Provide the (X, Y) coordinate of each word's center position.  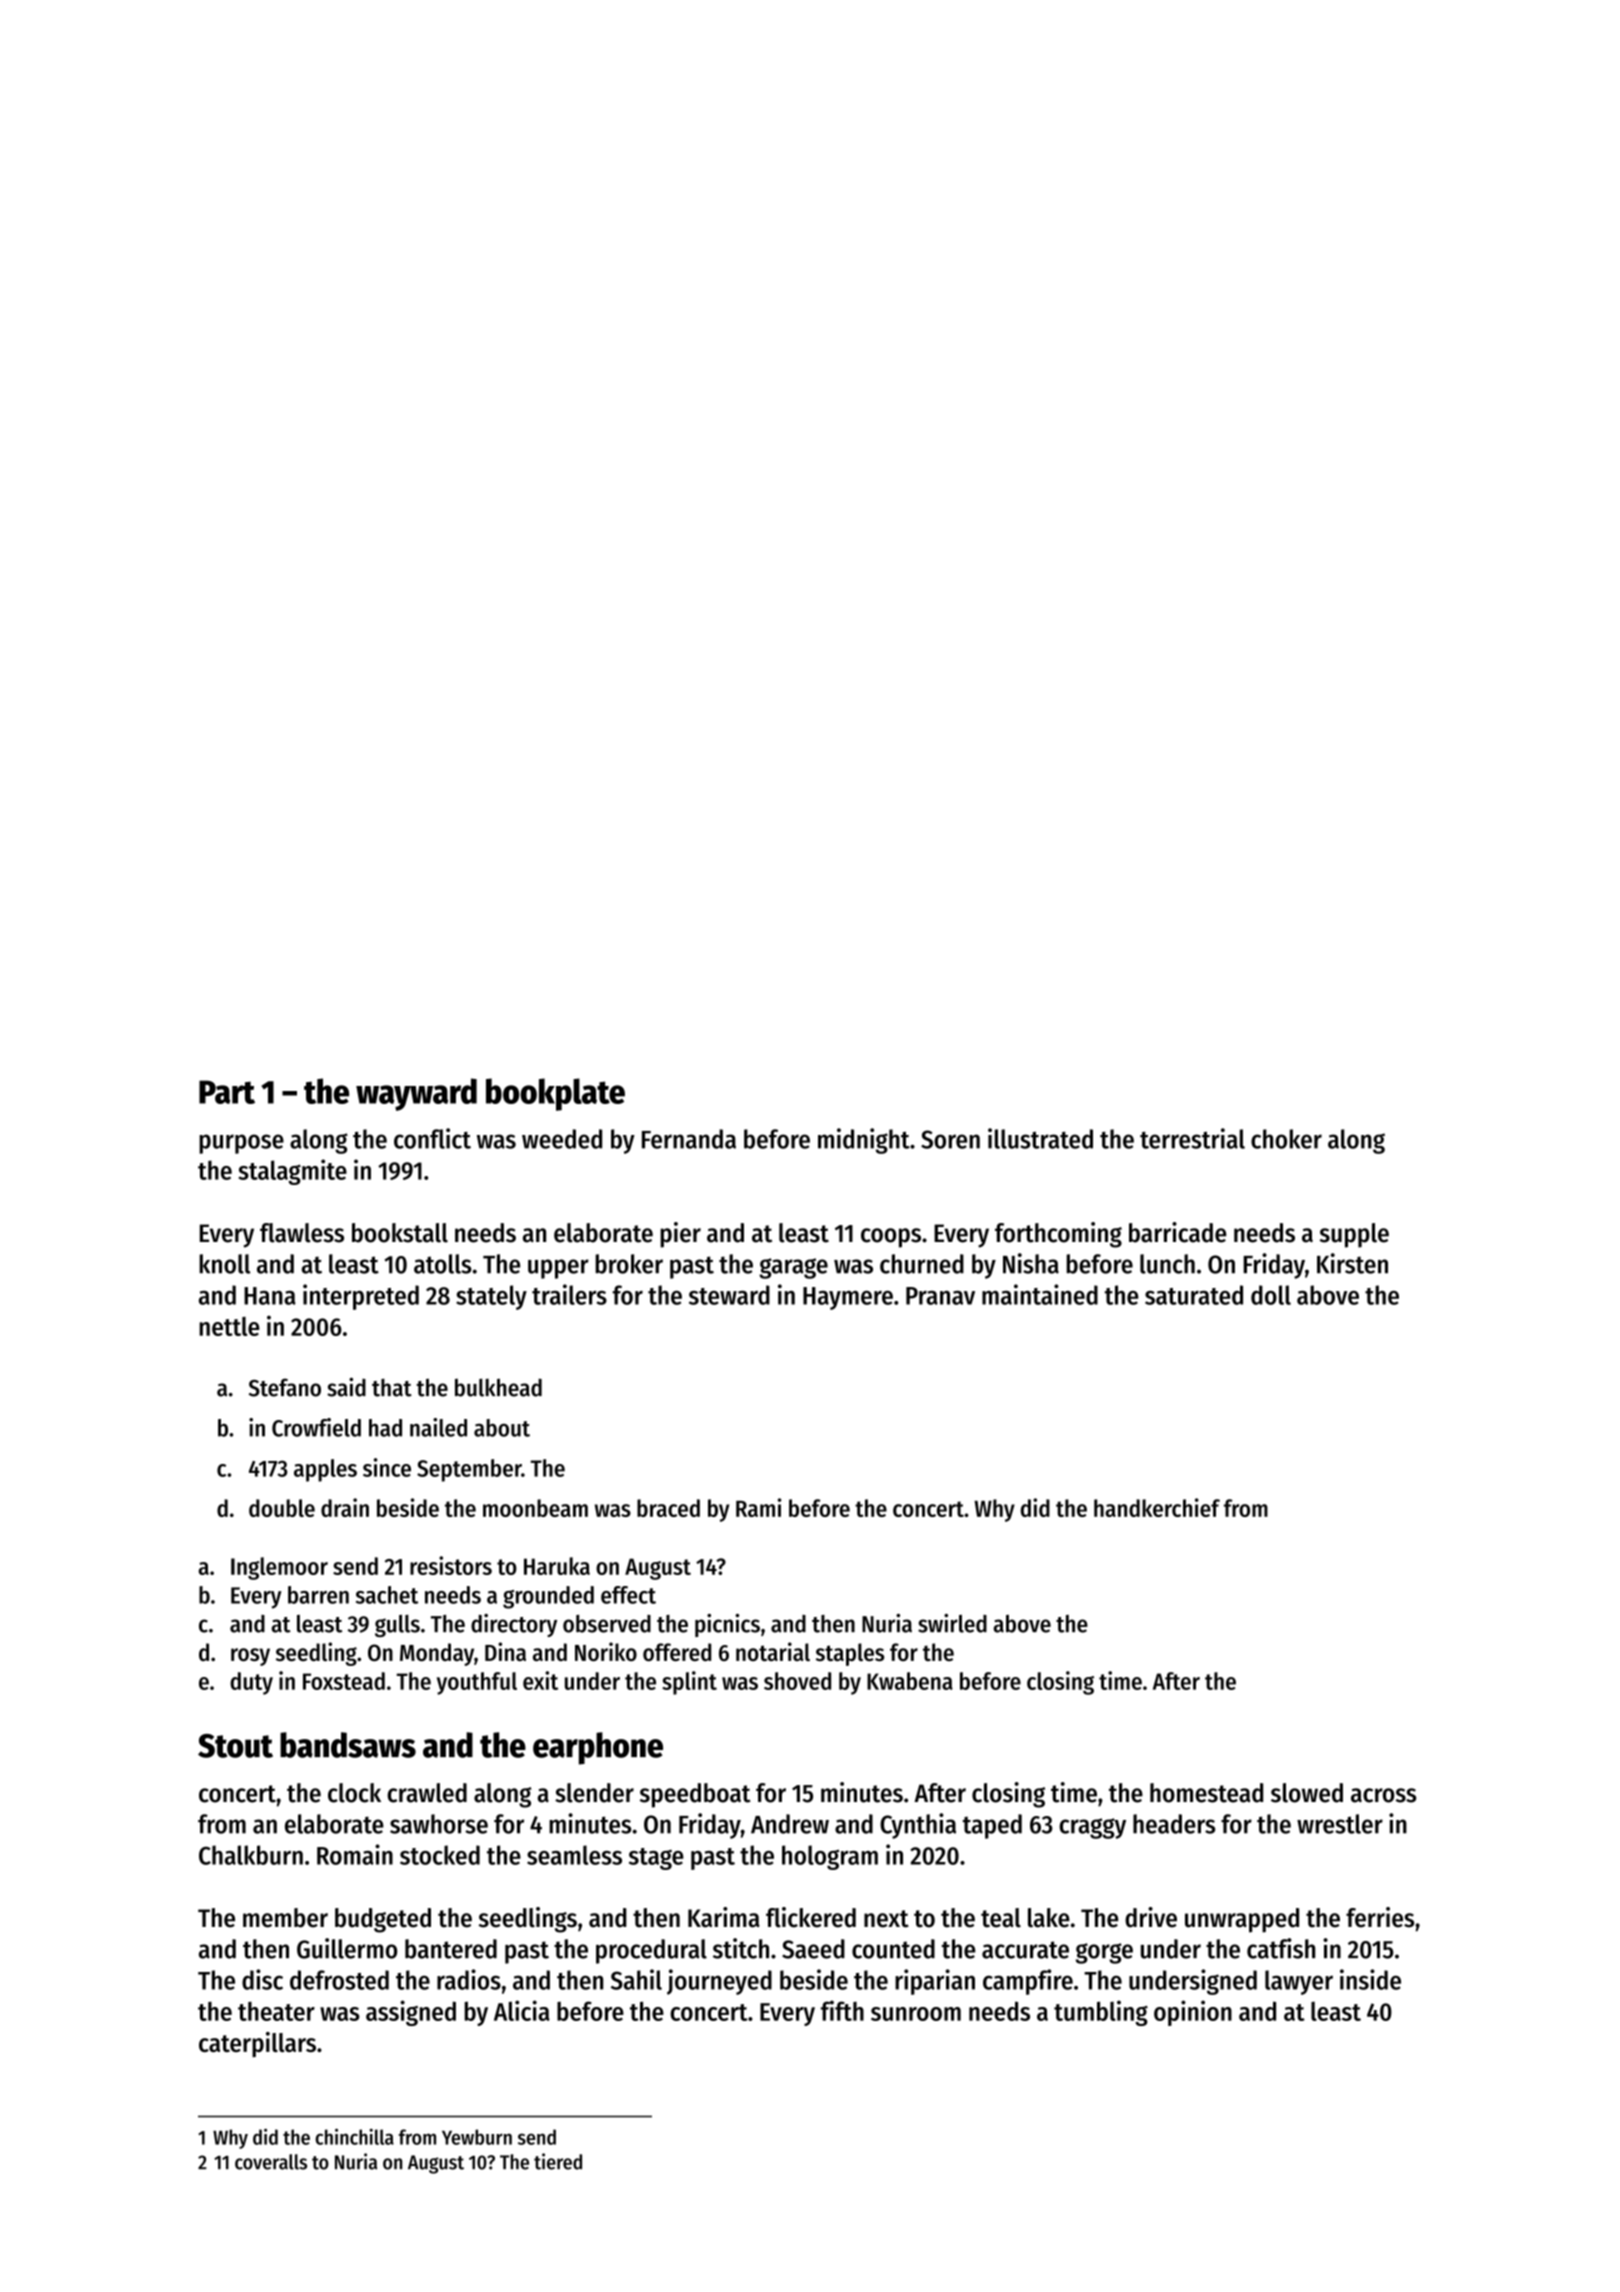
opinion (1193, 2013)
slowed (1307, 1793)
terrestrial (1192, 1138)
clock (354, 1793)
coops (891, 1238)
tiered (558, 2161)
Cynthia (918, 1826)
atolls (443, 1264)
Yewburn (477, 2137)
